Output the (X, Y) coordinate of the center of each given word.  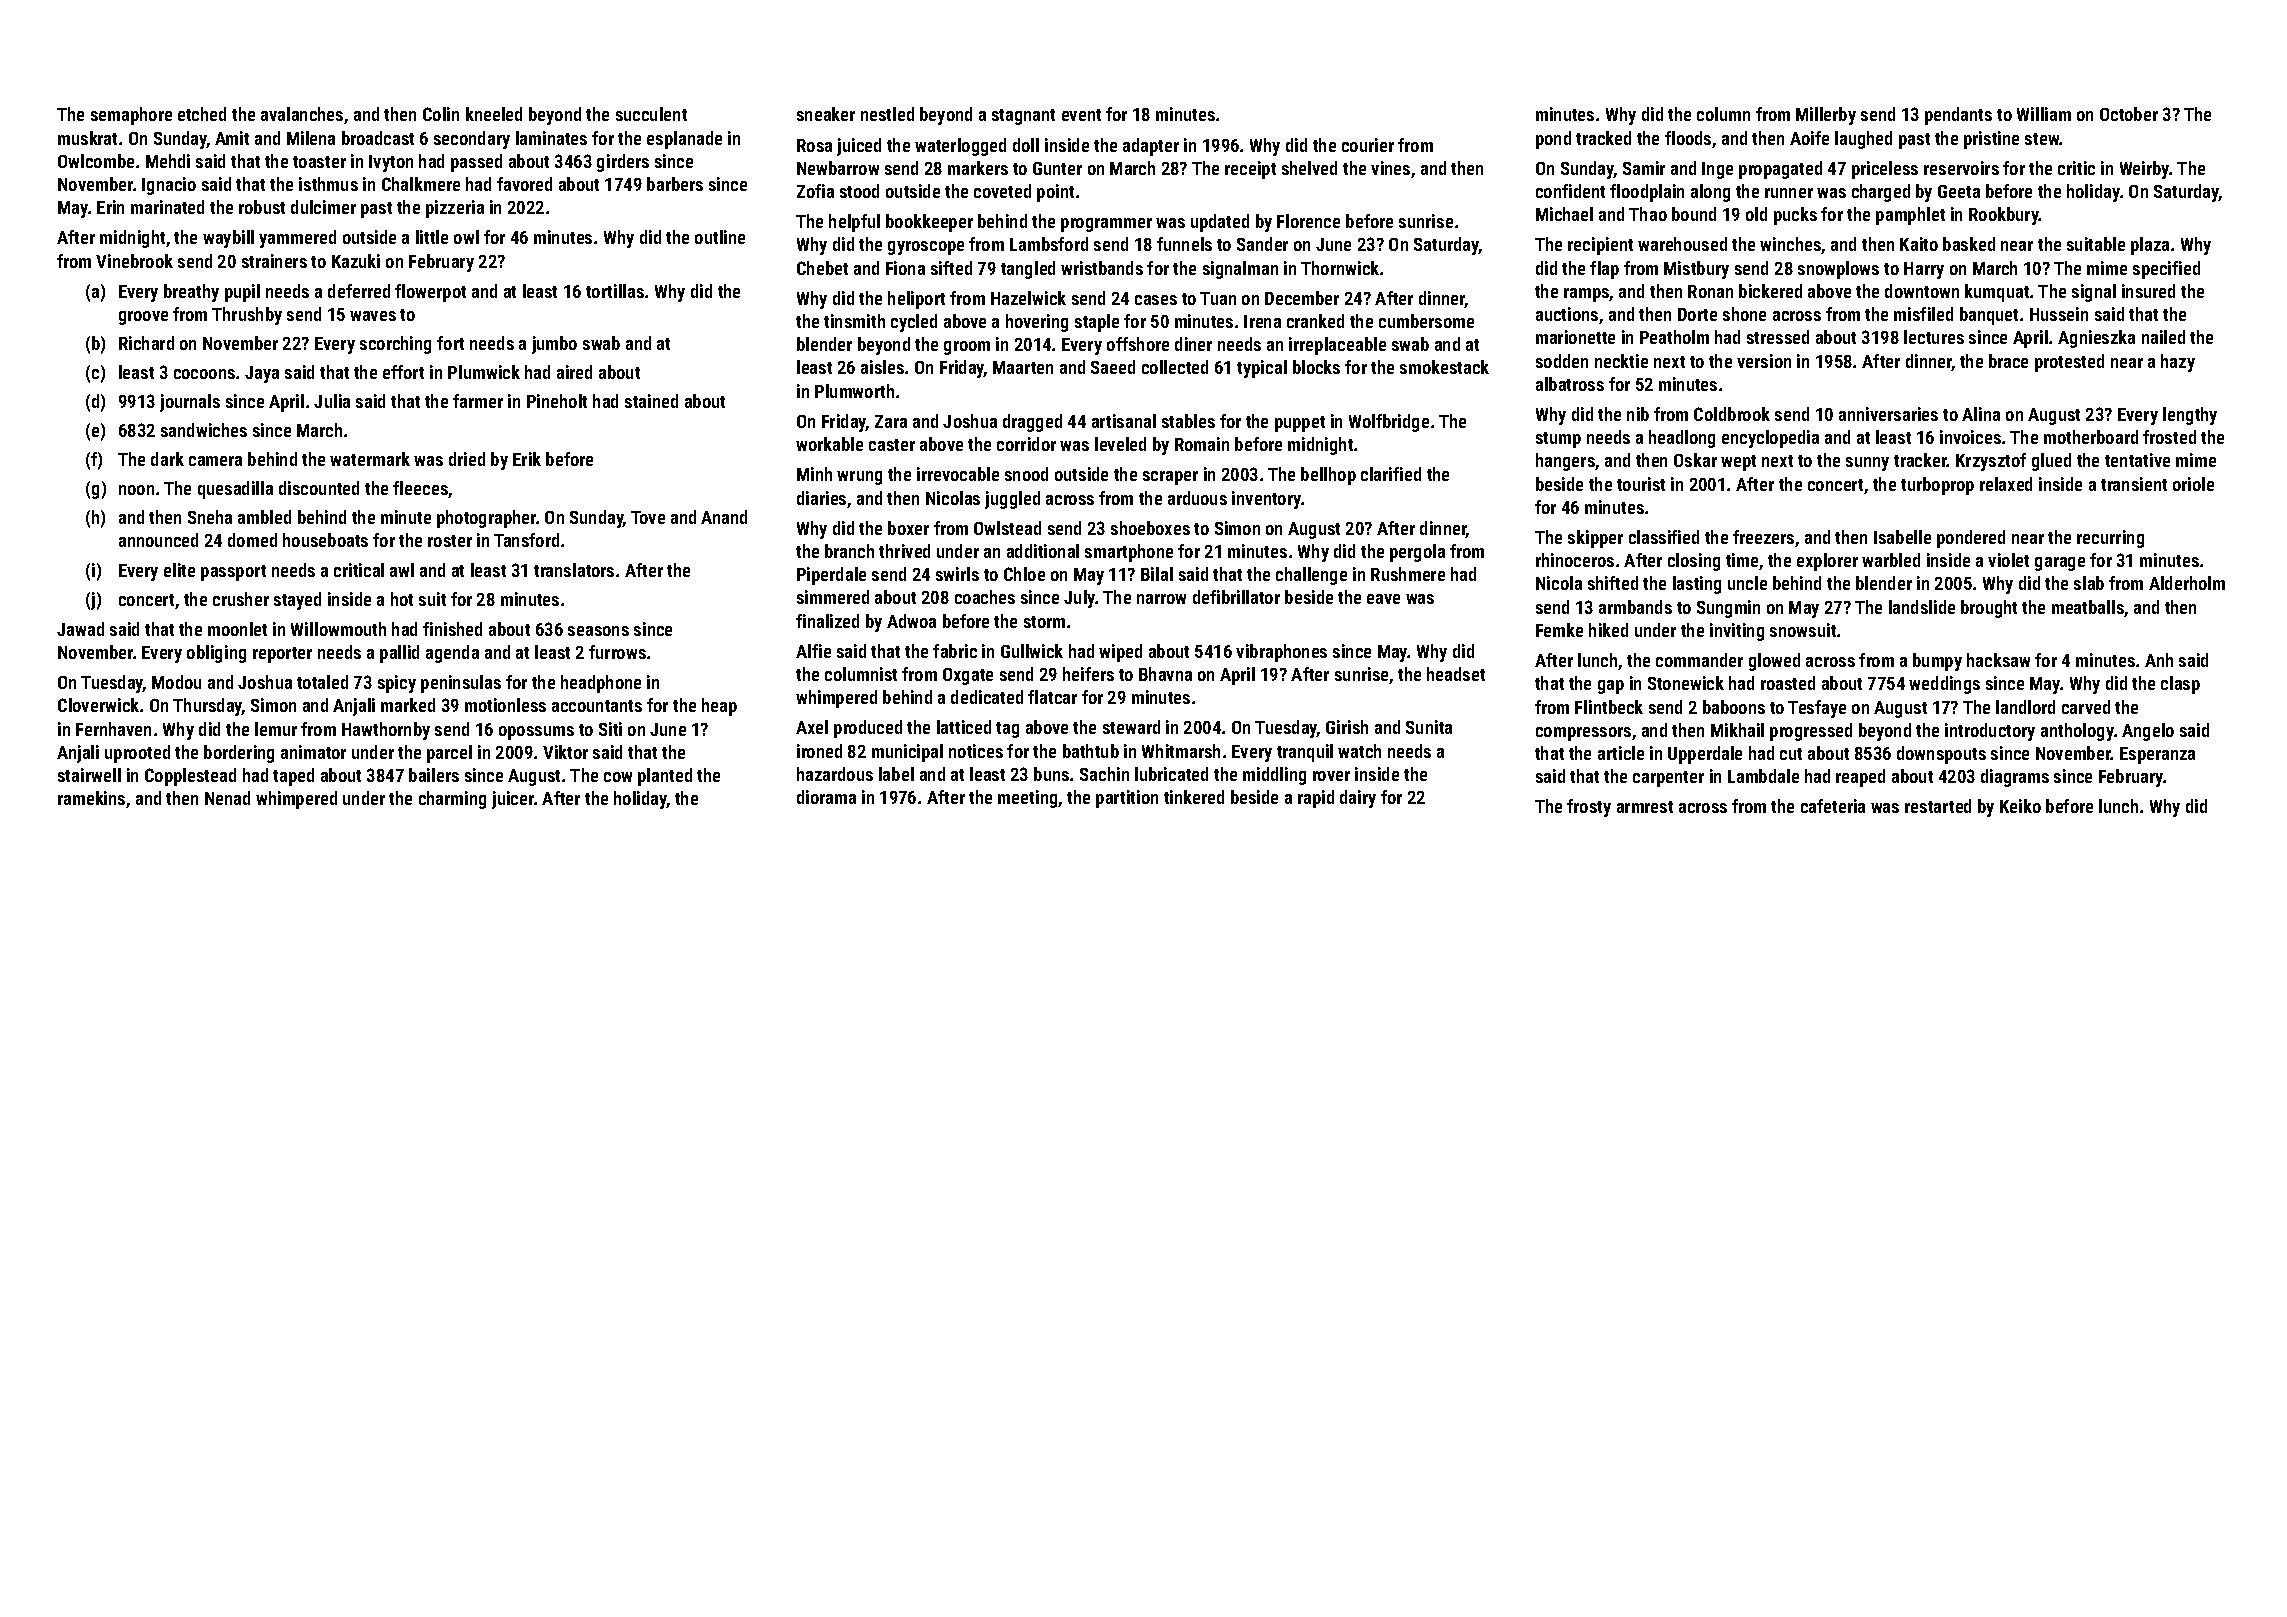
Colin (441, 114)
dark (167, 459)
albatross (1570, 384)
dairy (1358, 799)
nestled (887, 114)
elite (179, 570)
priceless (1885, 170)
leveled (1120, 444)
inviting (1737, 632)
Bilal (1157, 574)
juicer (513, 800)
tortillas (615, 291)
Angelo (2148, 732)
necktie (1621, 361)
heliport (916, 300)
